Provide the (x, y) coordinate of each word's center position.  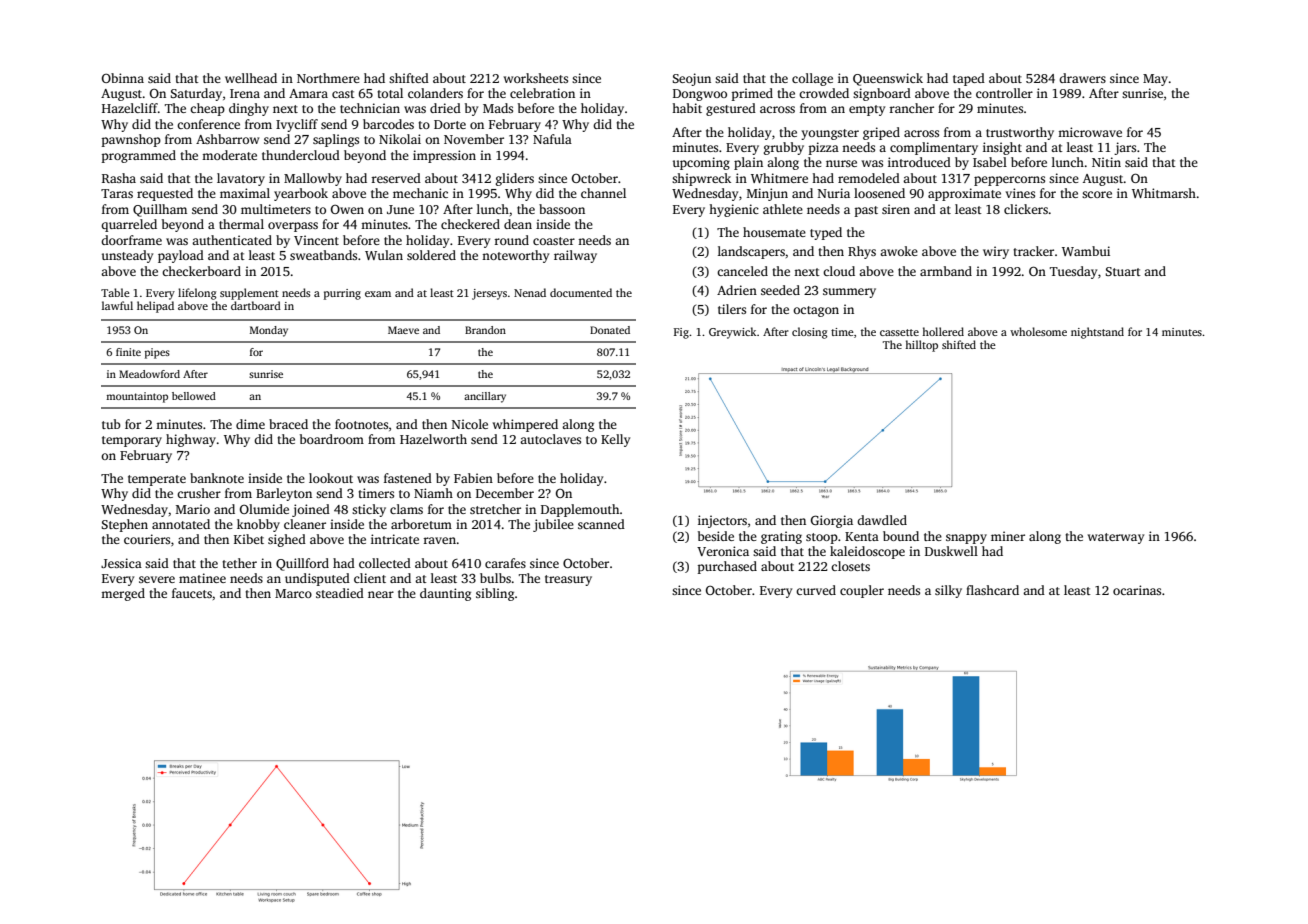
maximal (245, 193)
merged (123, 594)
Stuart (1123, 271)
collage (812, 79)
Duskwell (951, 551)
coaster (554, 241)
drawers (1082, 78)
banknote (217, 478)
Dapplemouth (580, 510)
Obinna (123, 78)
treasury (568, 580)
